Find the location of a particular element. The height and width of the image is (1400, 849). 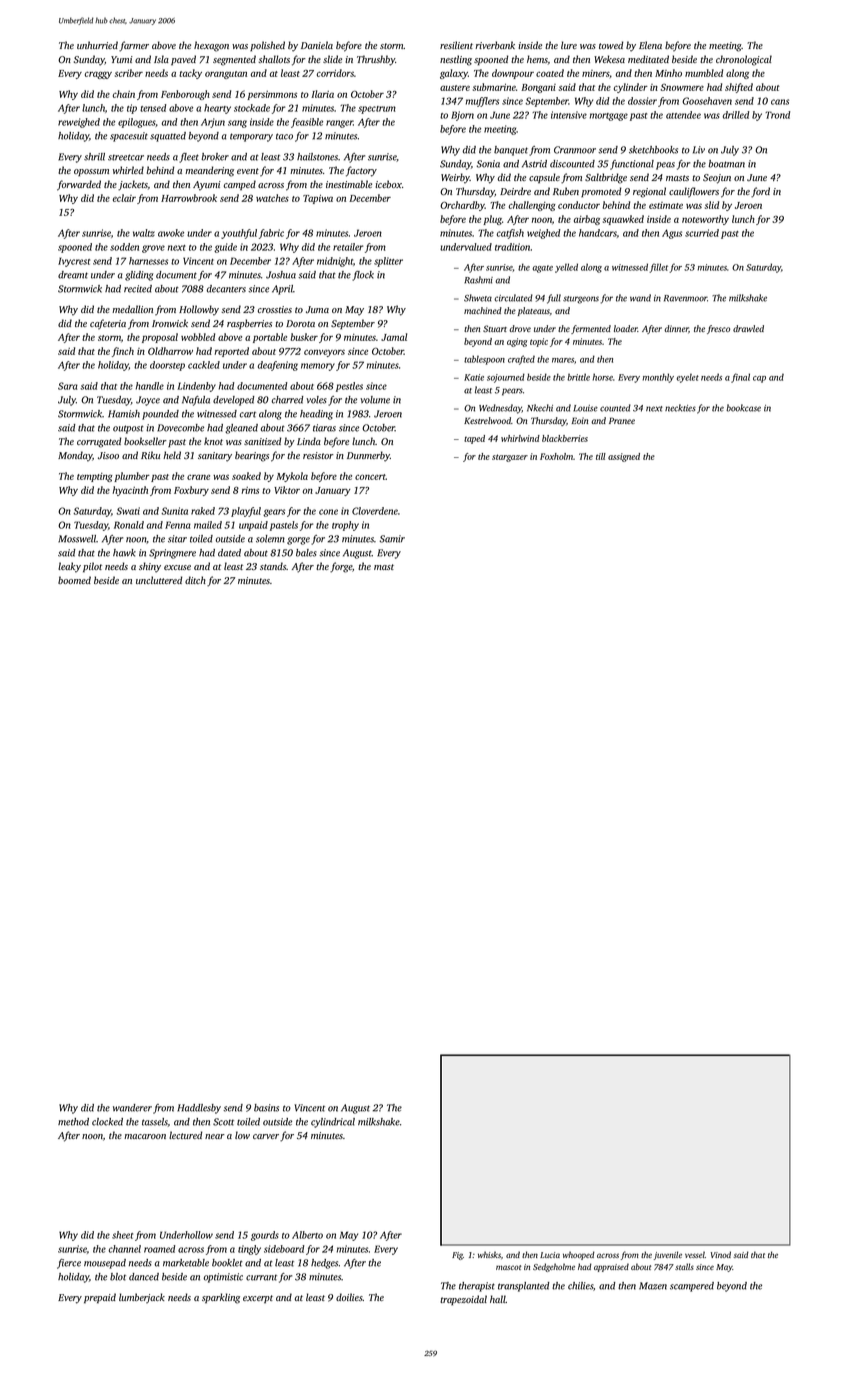

dinner is located at coordinates (676, 329).
